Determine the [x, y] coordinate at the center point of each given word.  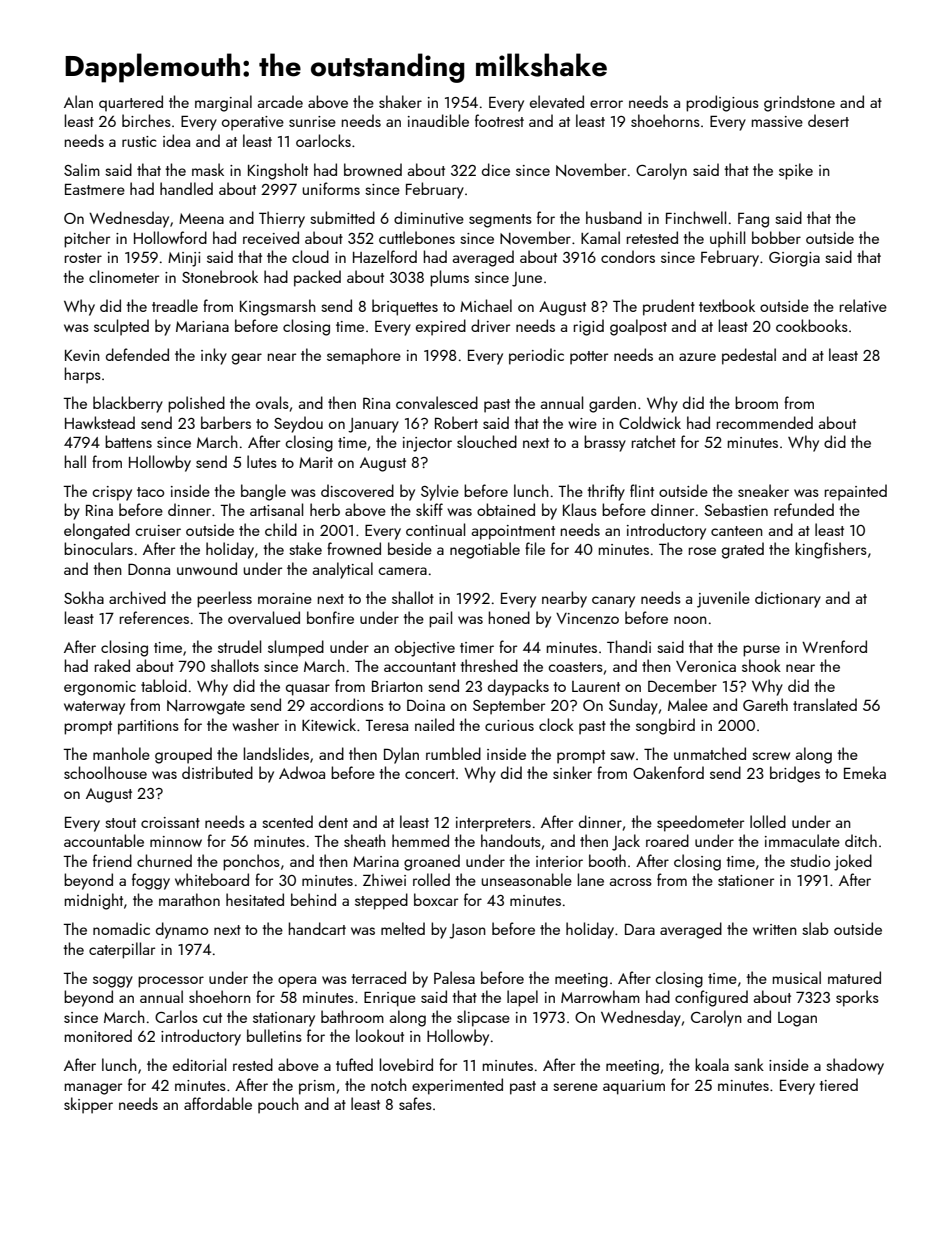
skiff [429, 509]
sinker [572, 772]
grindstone [799, 103]
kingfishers [831, 550]
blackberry [128, 404]
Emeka [865, 772]
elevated [557, 101]
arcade [280, 101]
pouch [278, 1105]
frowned [354, 548]
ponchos [251, 862]
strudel [239, 646]
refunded [804, 509]
